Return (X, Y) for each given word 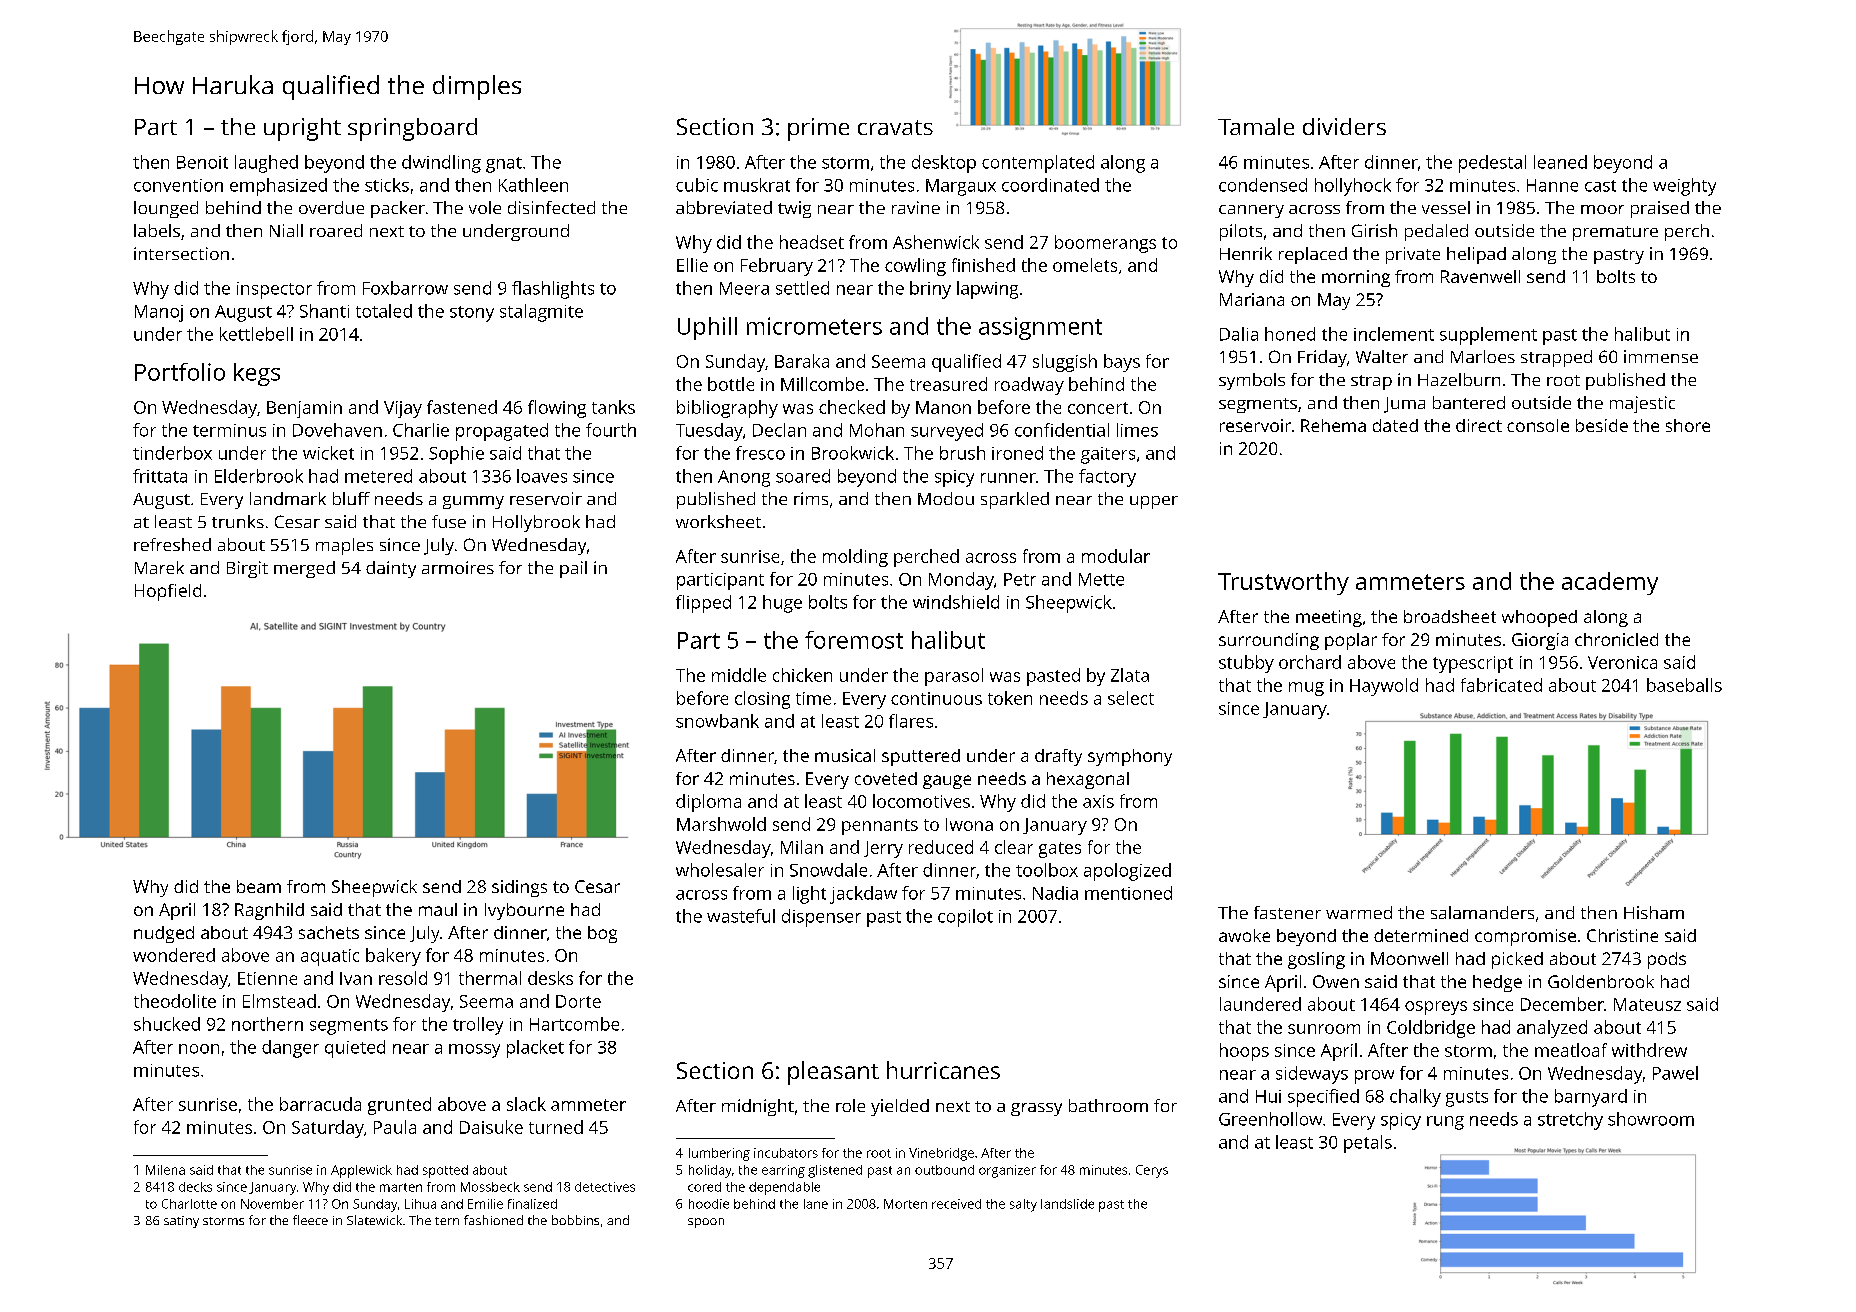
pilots (1241, 232)
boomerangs (1105, 244)
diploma (708, 803)
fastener (1287, 912)
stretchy (1570, 1121)
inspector (274, 290)
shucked (167, 1024)
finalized (532, 1204)
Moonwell (1409, 958)
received (956, 1204)
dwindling (441, 164)
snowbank (717, 721)
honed (1290, 334)
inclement (1394, 334)
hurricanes (943, 1070)
